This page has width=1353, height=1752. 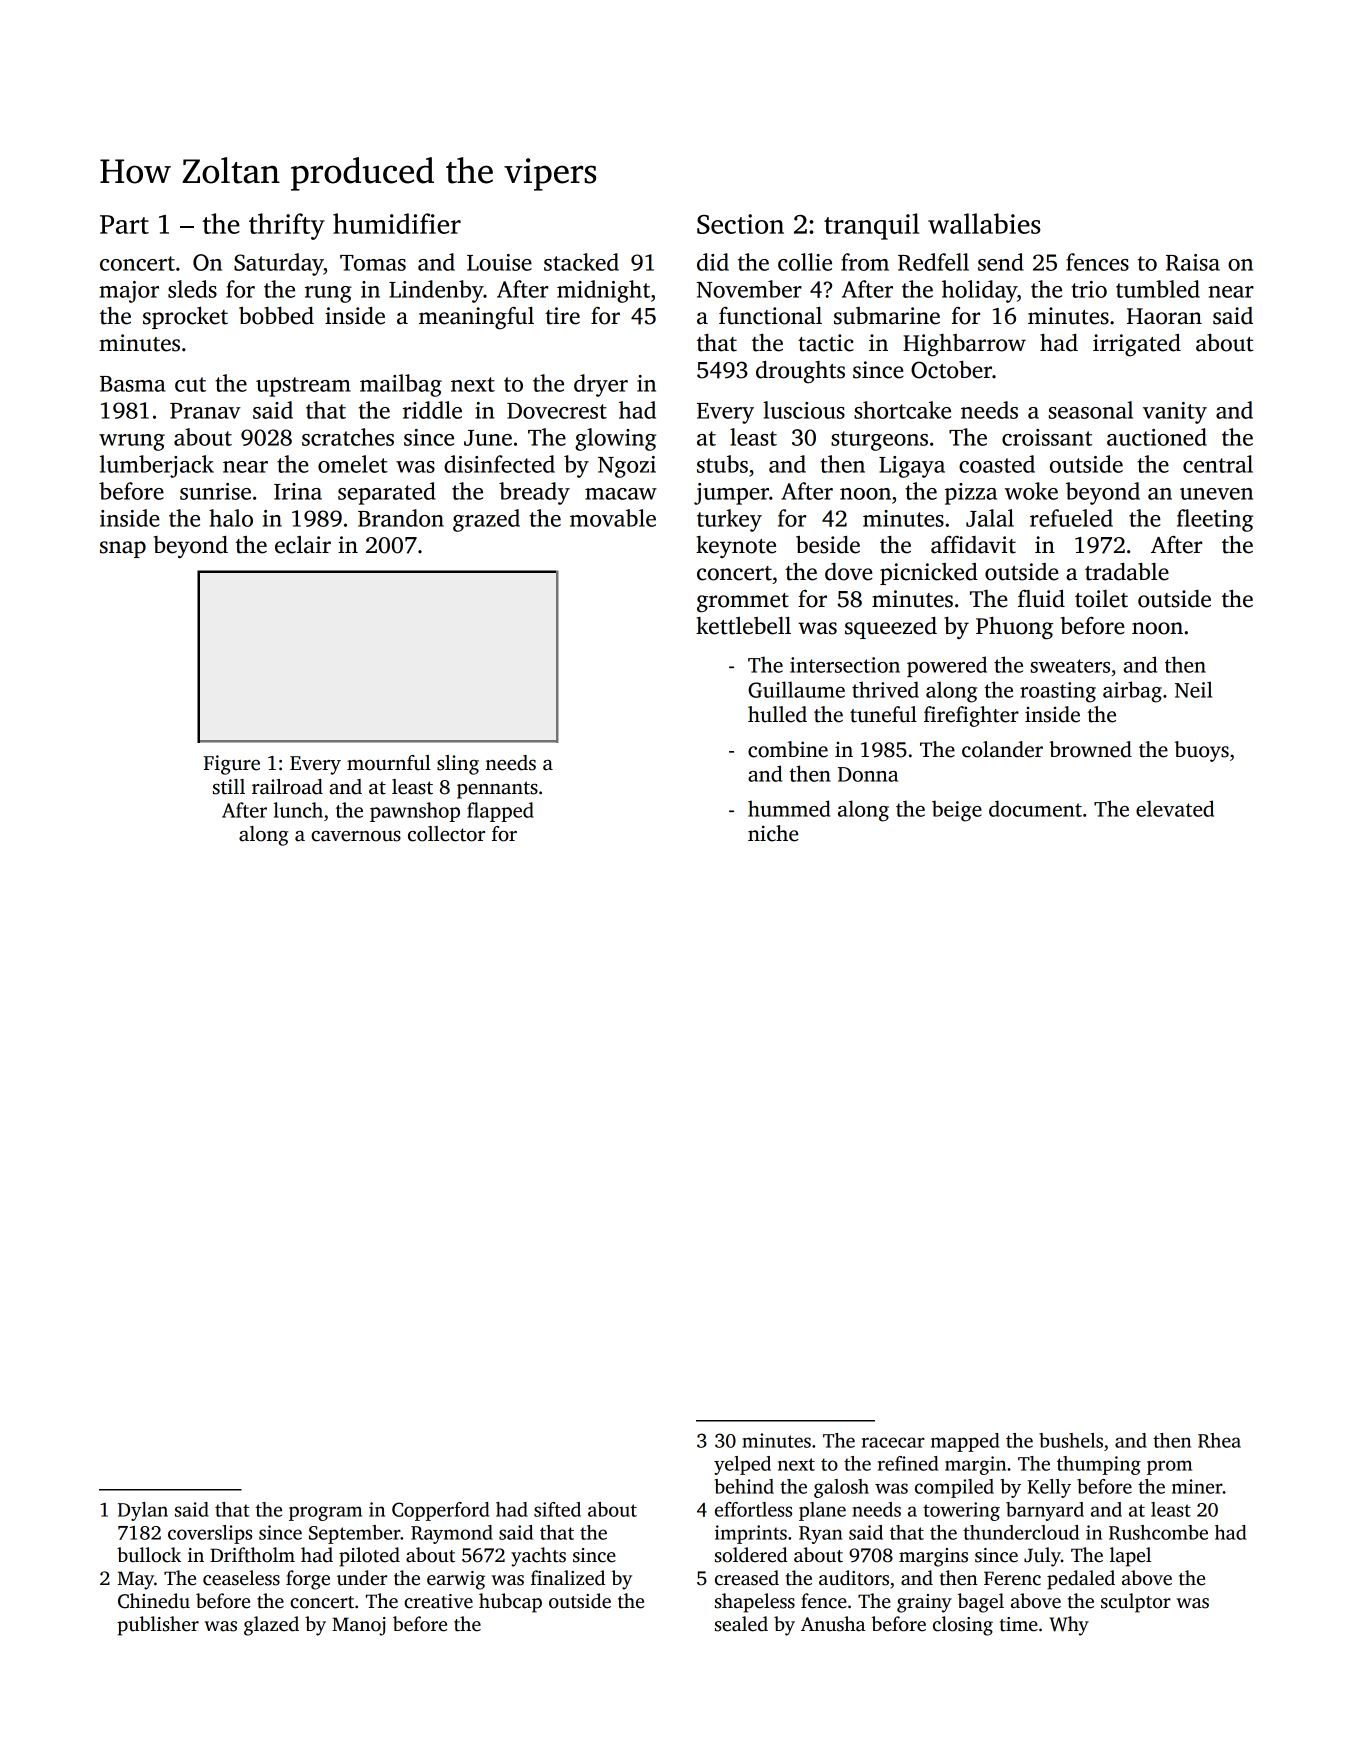 What do you see at coordinates (965, 1442) in the page?
I see `mapped` at bounding box center [965, 1442].
